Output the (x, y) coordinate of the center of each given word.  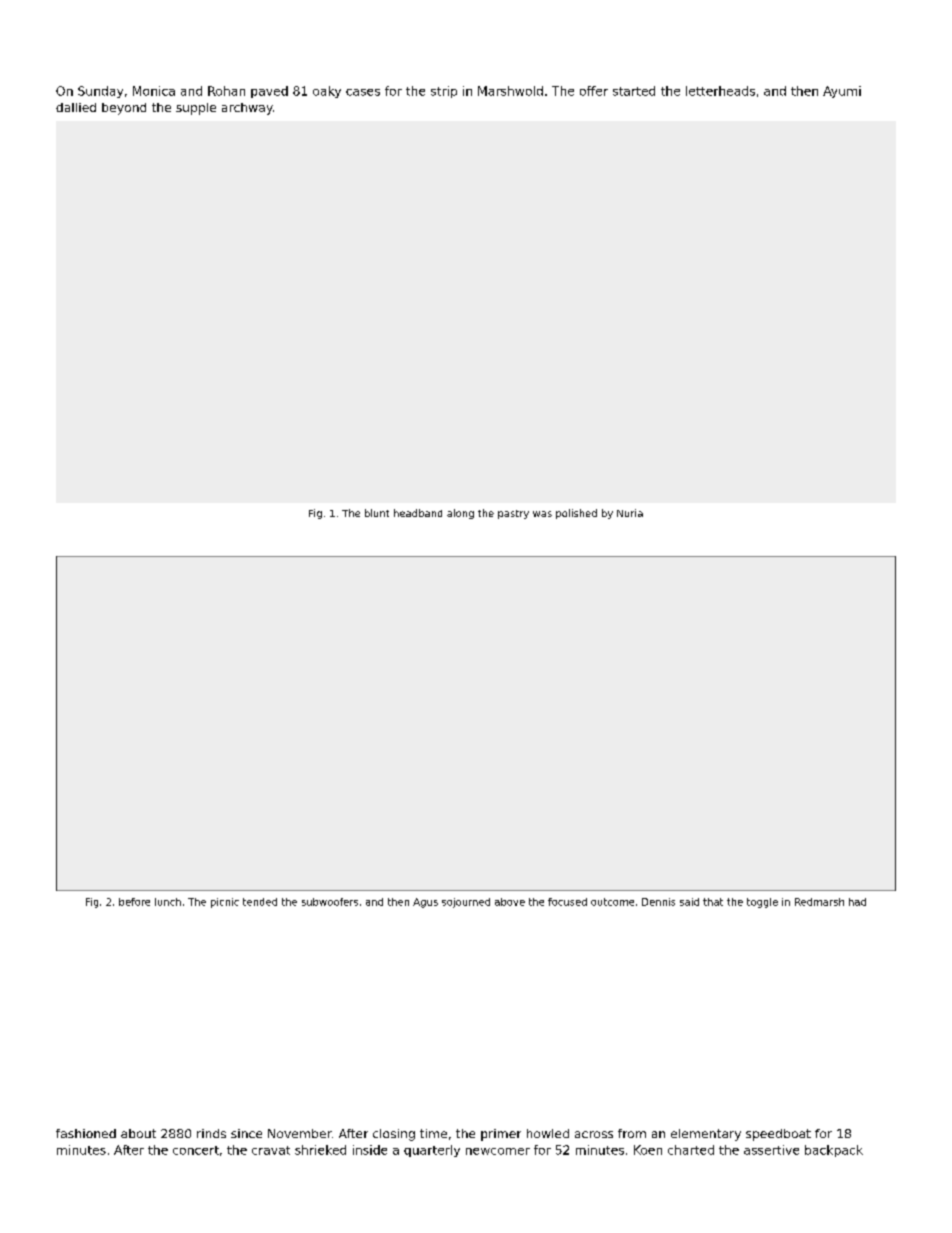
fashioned (86, 1133)
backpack (834, 1151)
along (460, 514)
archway (247, 109)
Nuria (630, 513)
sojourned (466, 903)
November (300, 1133)
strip (444, 92)
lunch (168, 902)
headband (418, 513)
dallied (76, 107)
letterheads (720, 91)
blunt (377, 513)
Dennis (658, 902)
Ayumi (842, 92)
